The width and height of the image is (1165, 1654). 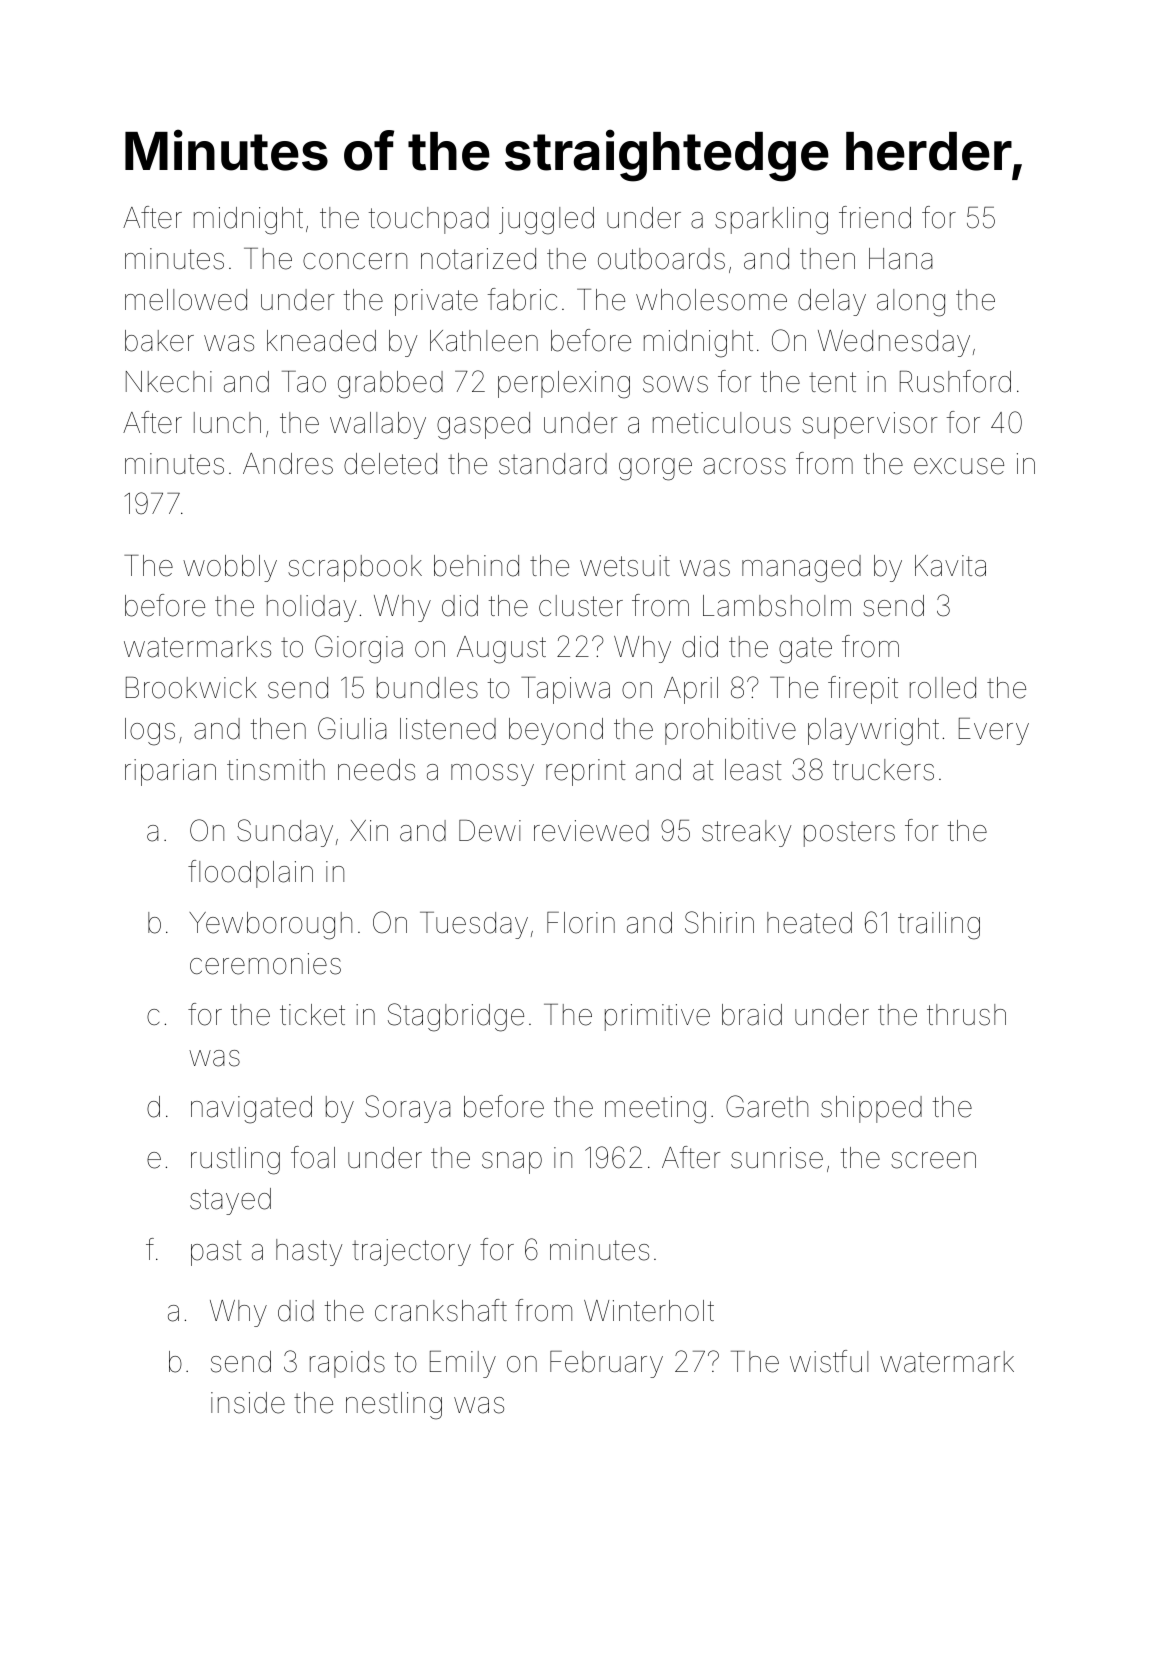 I want to click on concern, so click(x=355, y=261).
